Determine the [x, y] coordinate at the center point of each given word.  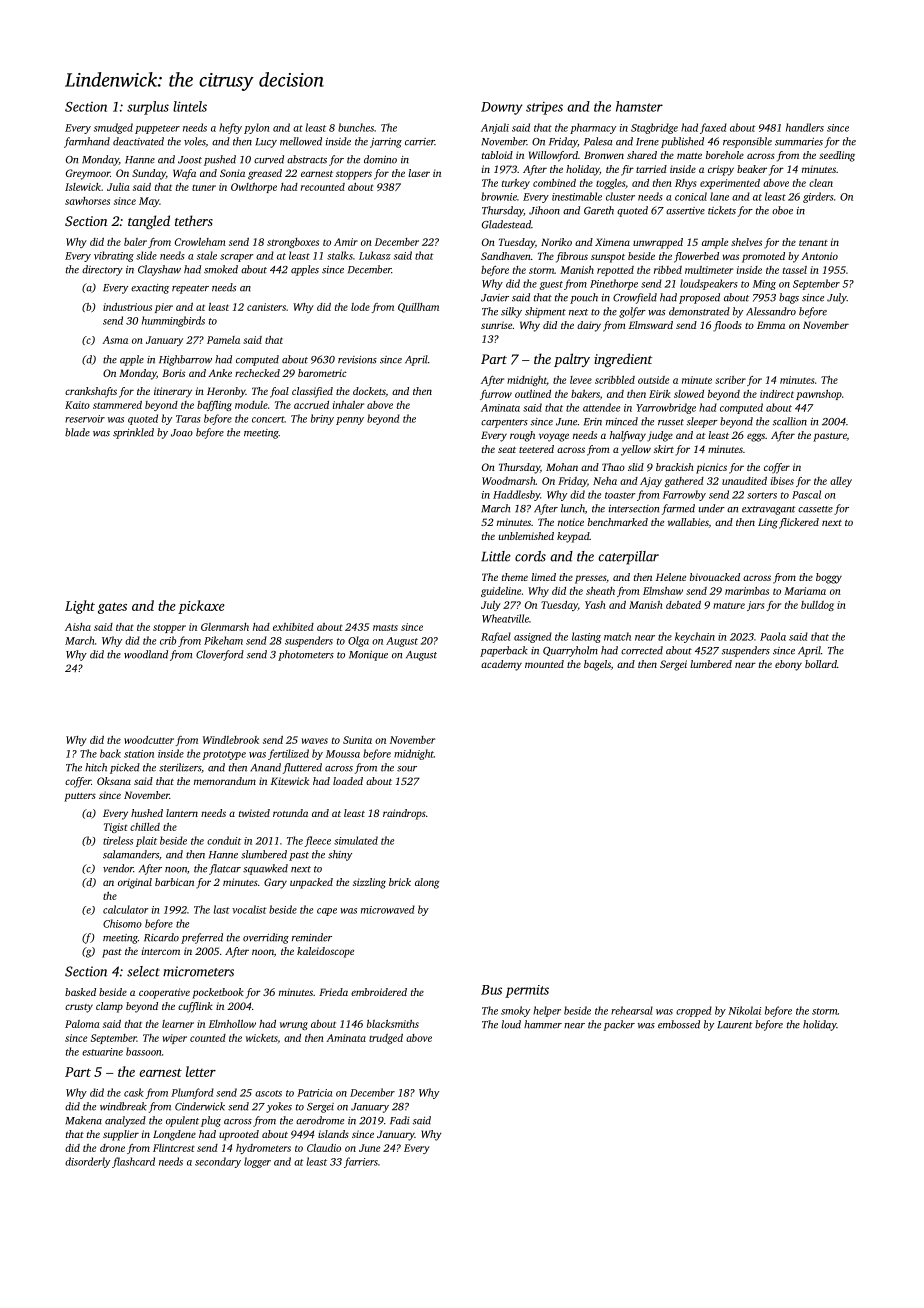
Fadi [400, 1120]
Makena [83, 1120]
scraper [237, 258]
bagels [597, 665]
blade [77, 432]
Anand [266, 767]
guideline [501, 592]
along [427, 883]
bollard [821, 664]
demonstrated [699, 311]
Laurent [735, 1025]
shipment [545, 312]
